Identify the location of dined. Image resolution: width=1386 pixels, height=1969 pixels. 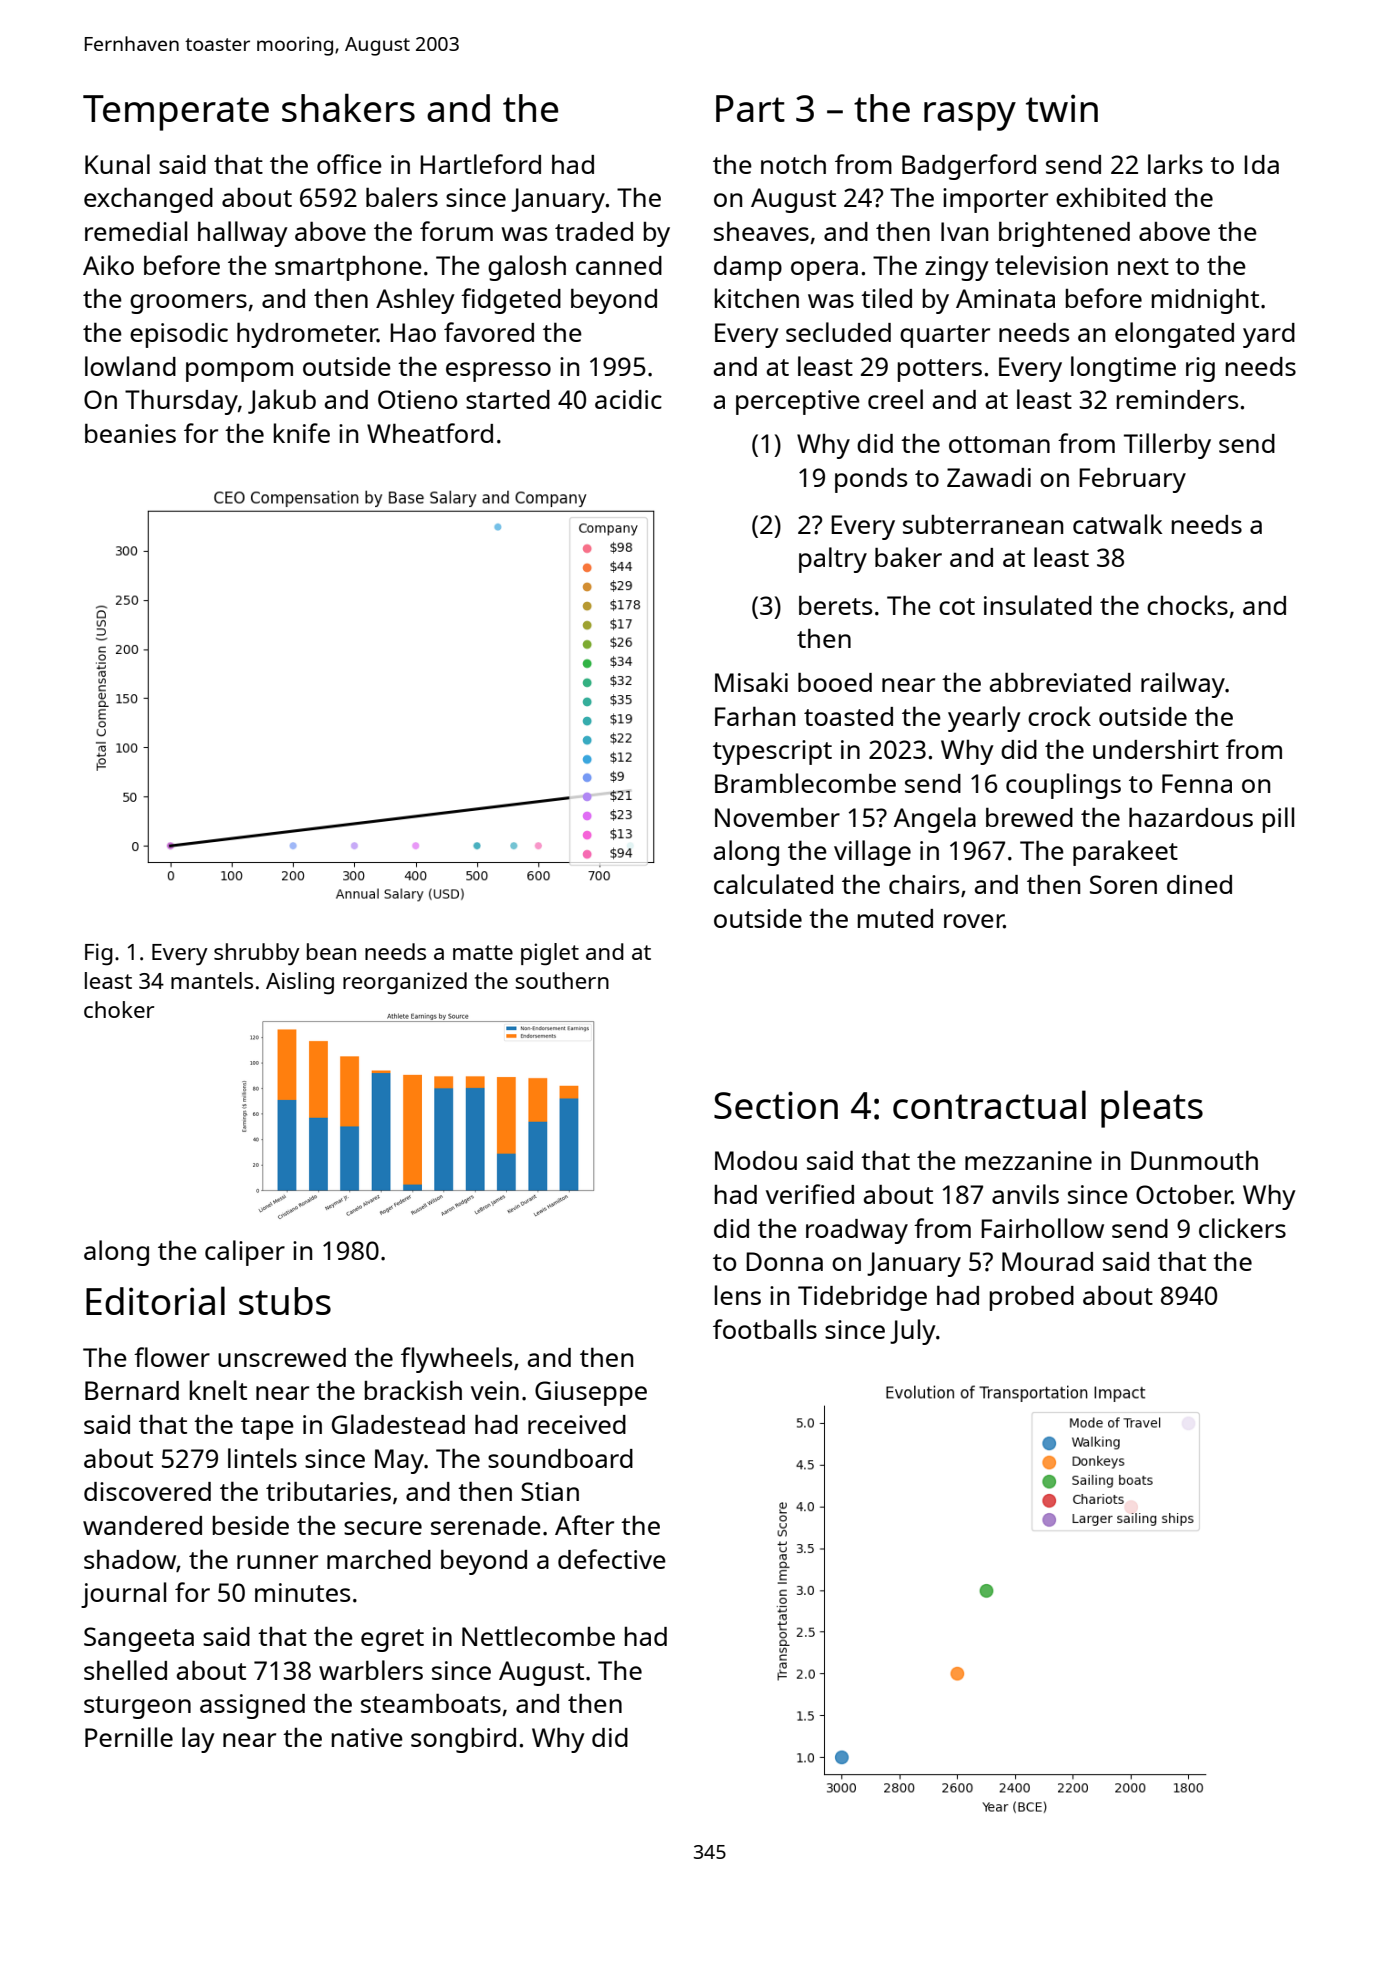
(1199, 884).
